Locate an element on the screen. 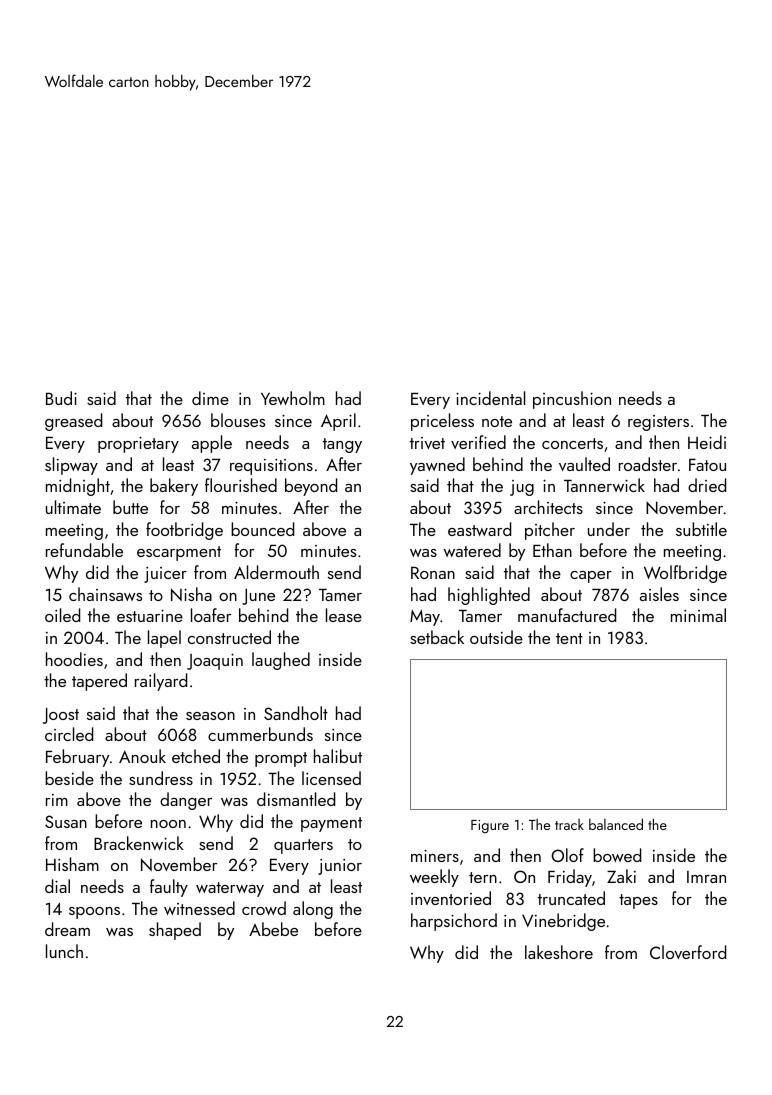 This screenshot has height=1095, width=772. oiled is located at coordinates (62, 615).
